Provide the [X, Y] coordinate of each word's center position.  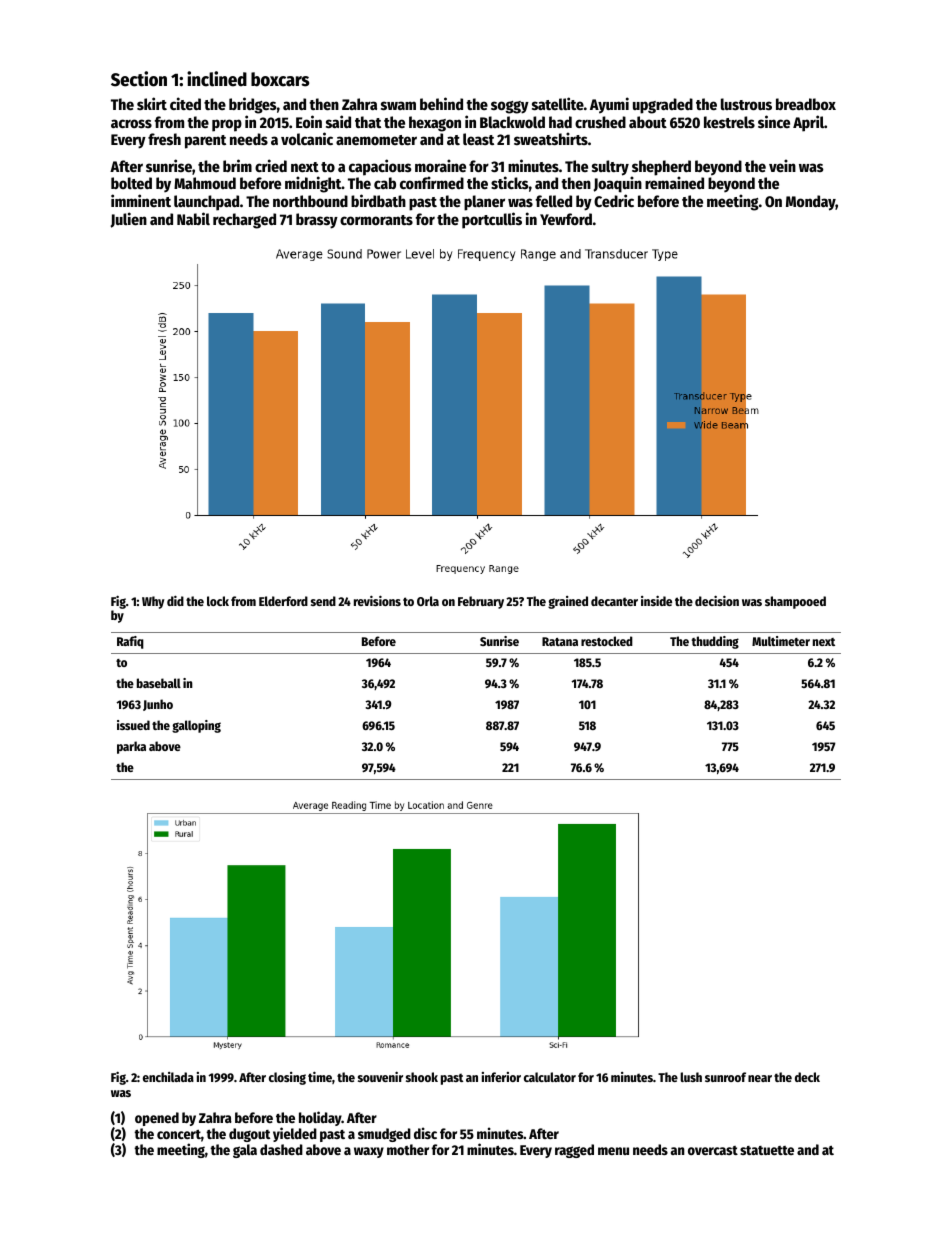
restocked [607, 641]
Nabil [193, 218]
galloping [196, 726]
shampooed [795, 602]
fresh [164, 139]
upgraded [663, 106]
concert [179, 1134]
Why [153, 602]
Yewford [566, 219]
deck [807, 1077]
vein [782, 165]
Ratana [560, 641]
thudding [715, 642]
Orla [428, 601]
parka [131, 747]
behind [441, 103]
